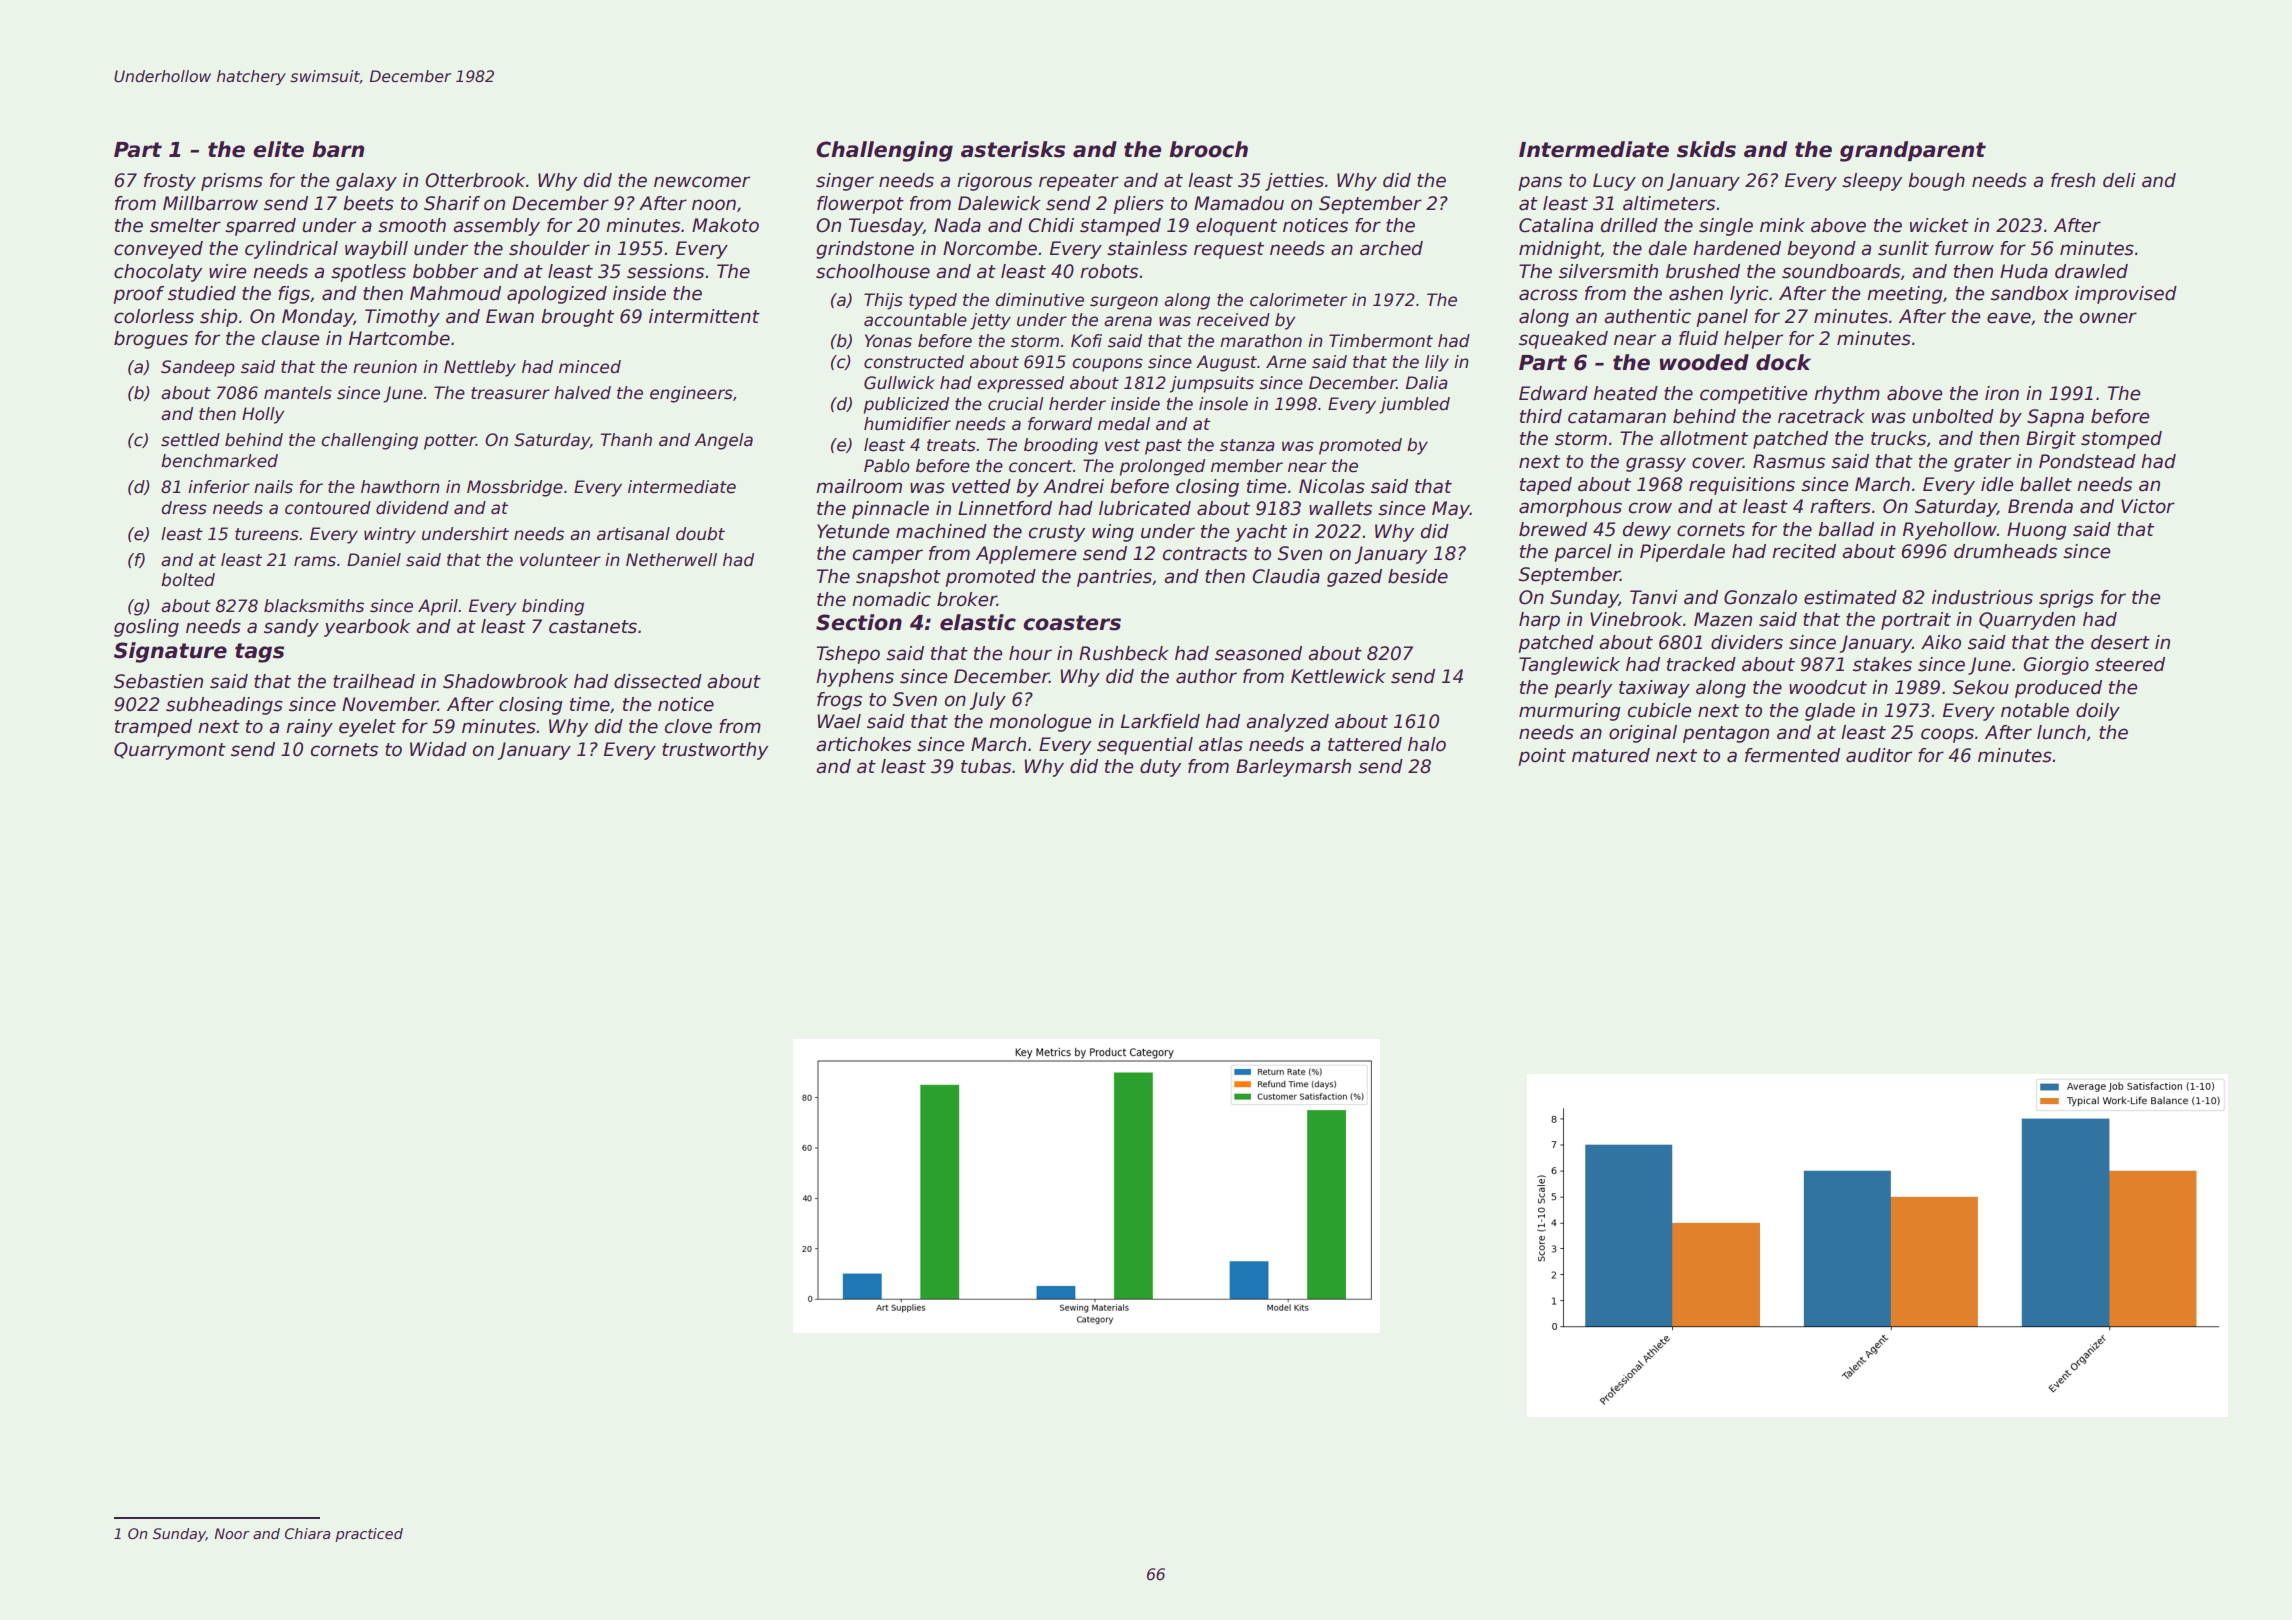  I want to click on Noor, so click(232, 1533).
